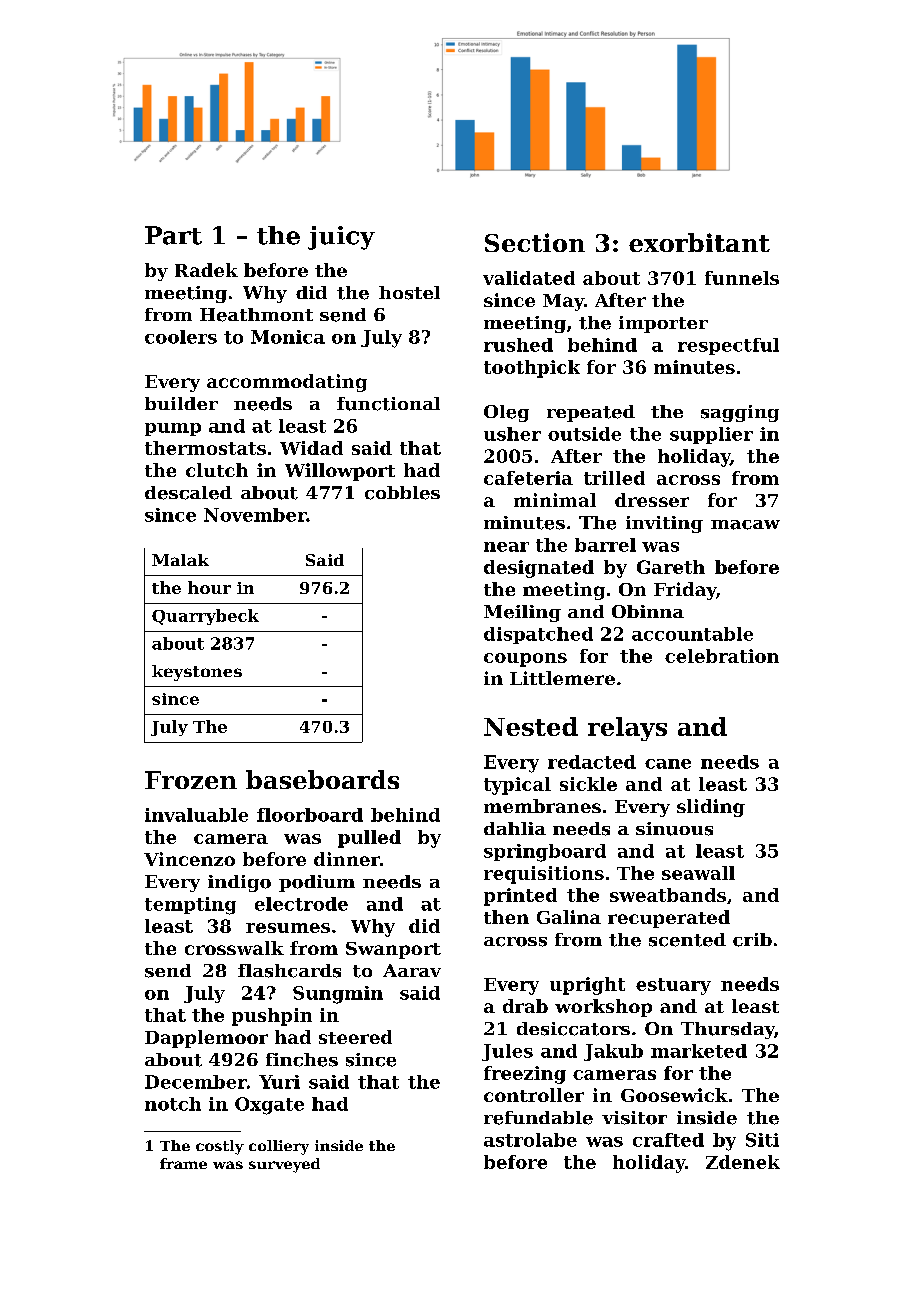 This screenshot has height=1314, width=924. Describe the element at coordinates (743, 1162) in the screenshot. I see `Zdenek` at that location.
